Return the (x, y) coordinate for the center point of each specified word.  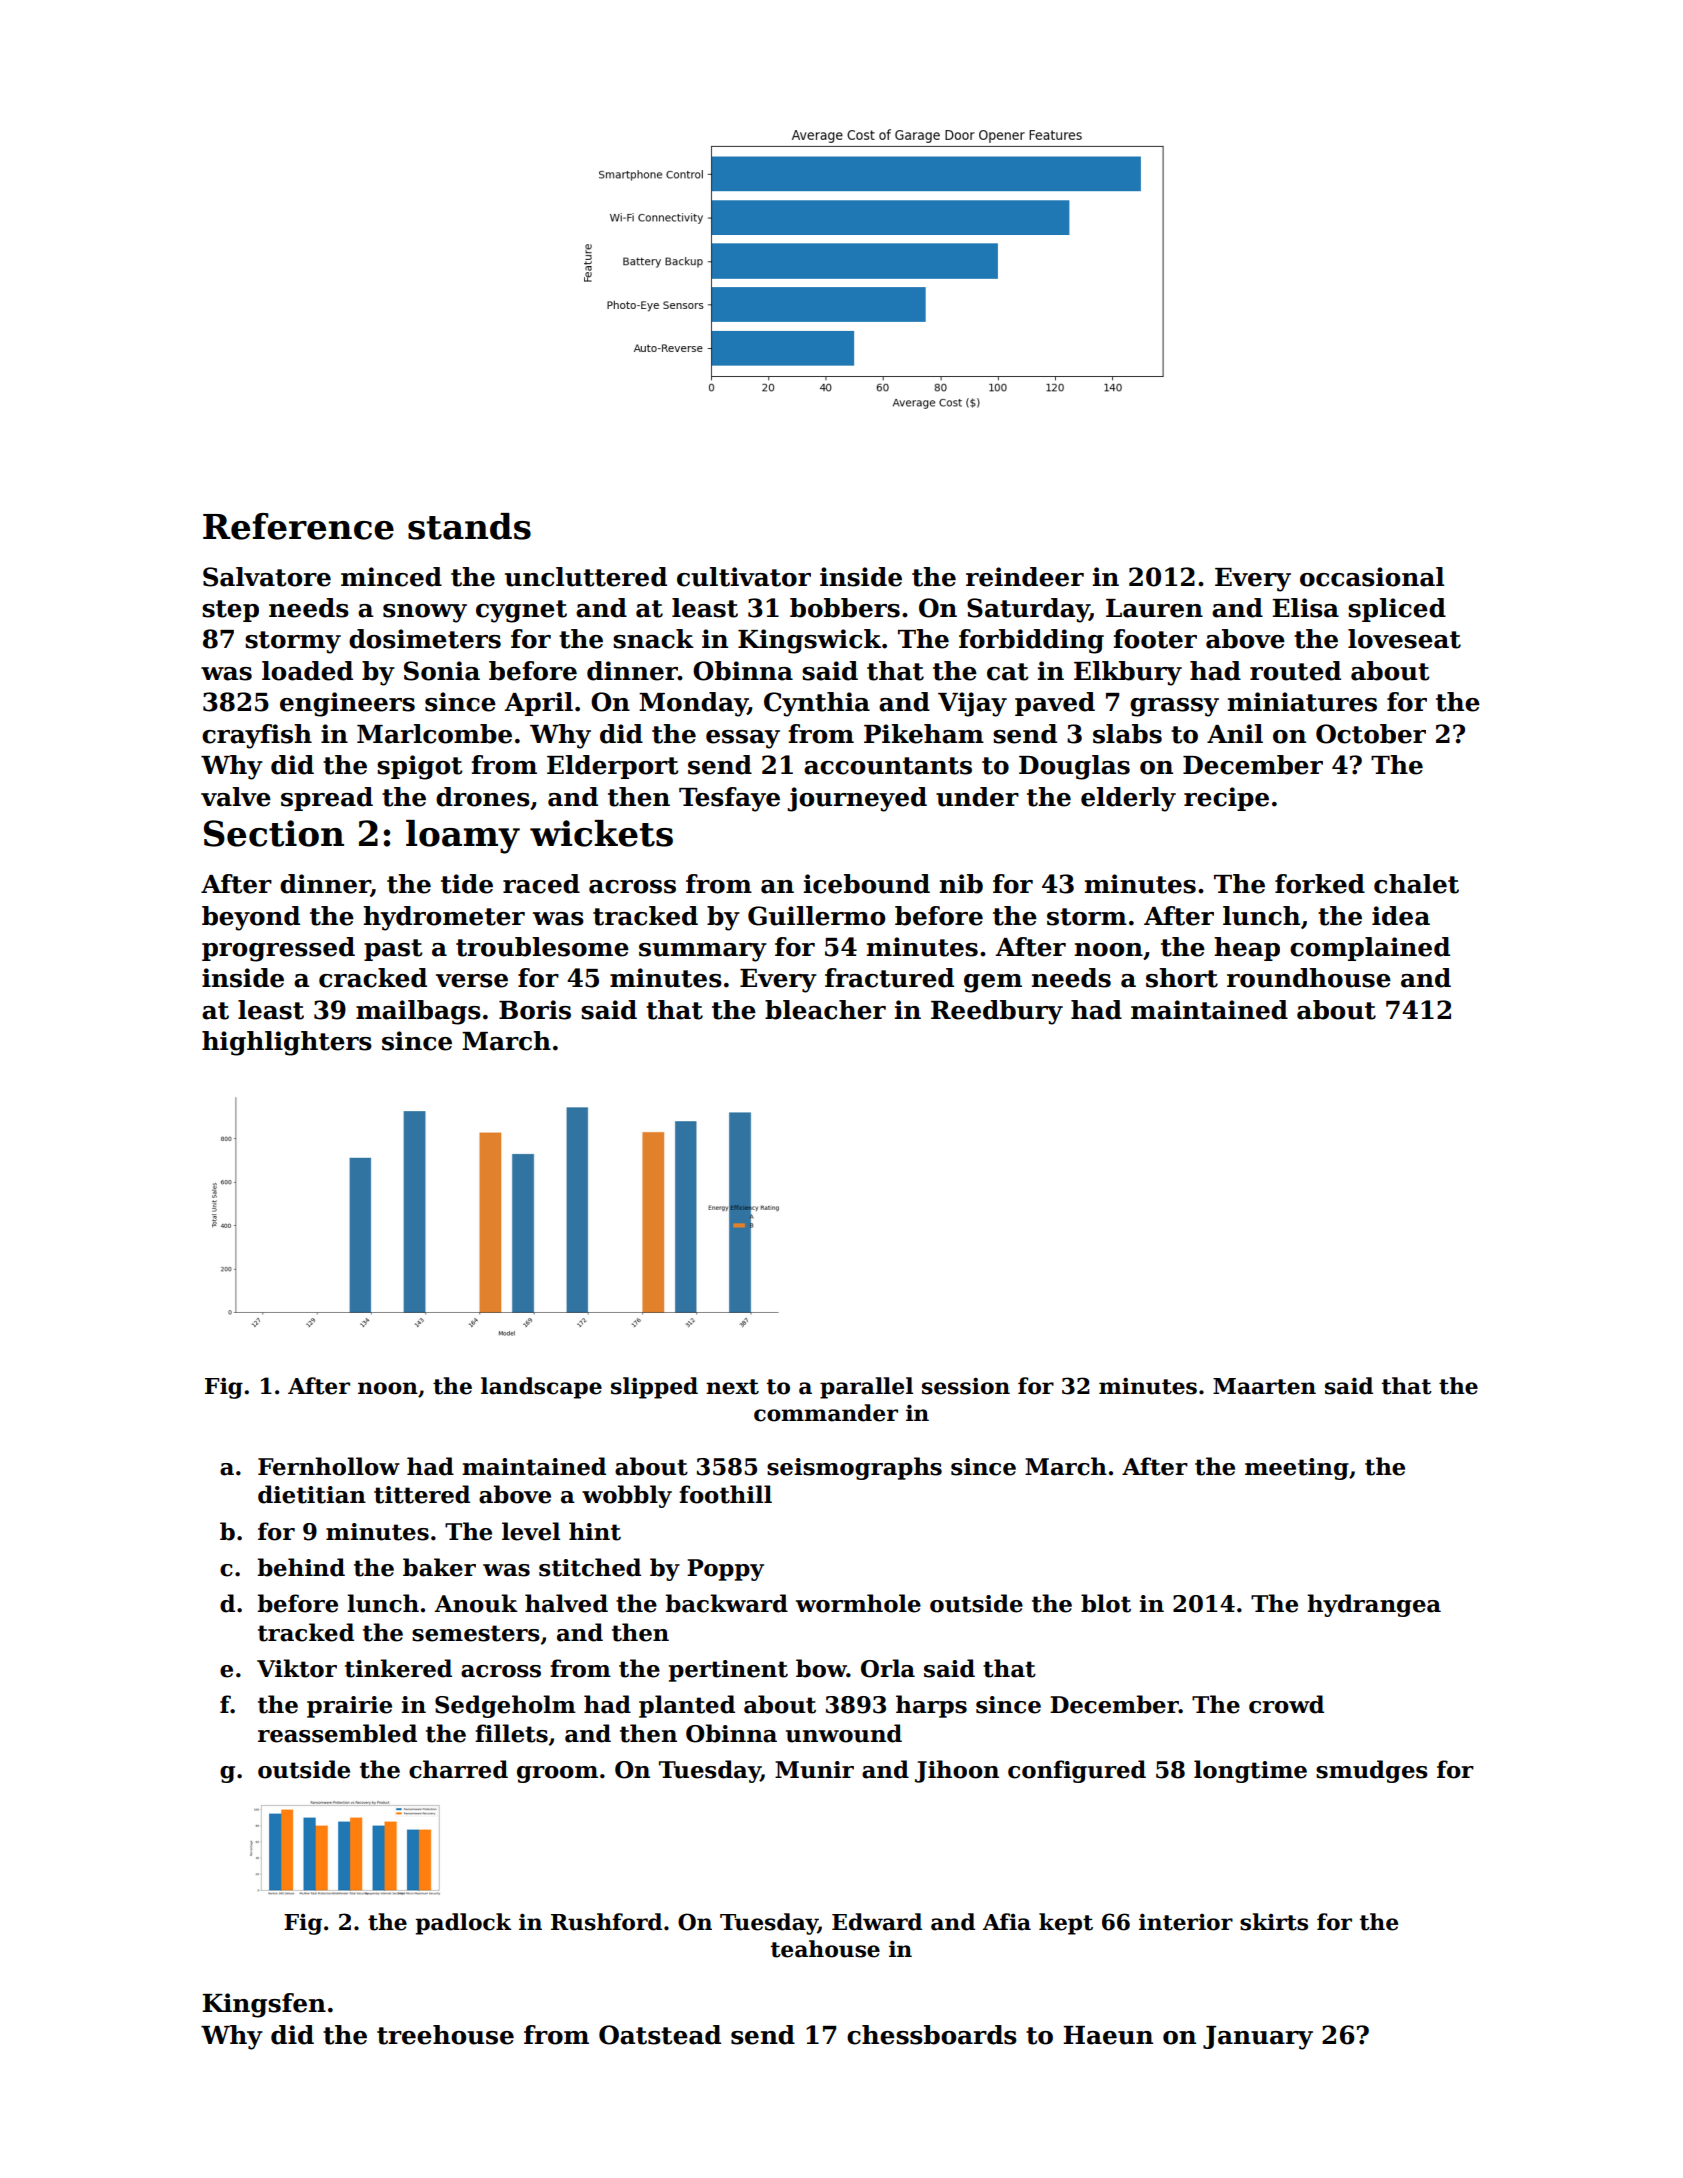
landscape (541, 1388)
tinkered (398, 1668)
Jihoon (957, 1771)
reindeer (1025, 577)
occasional (1372, 577)
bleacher (825, 1010)
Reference (298, 526)
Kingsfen (264, 2005)
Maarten (1264, 1386)
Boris (535, 1010)
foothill (725, 1494)
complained (1370, 949)
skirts (1274, 1922)
